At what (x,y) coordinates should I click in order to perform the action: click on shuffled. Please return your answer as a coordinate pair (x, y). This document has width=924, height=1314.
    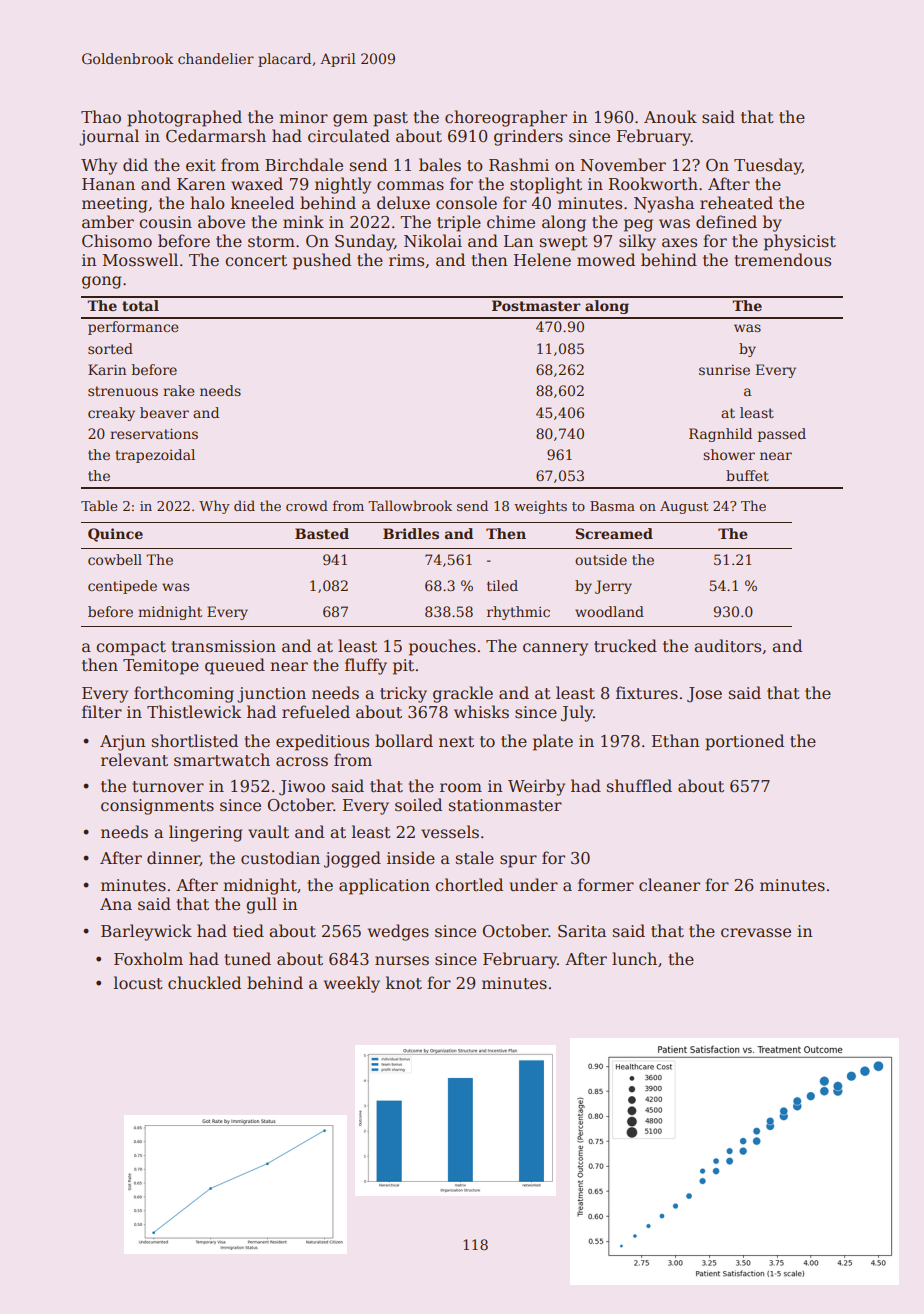
    Looking at the image, I should click on (639, 785).
